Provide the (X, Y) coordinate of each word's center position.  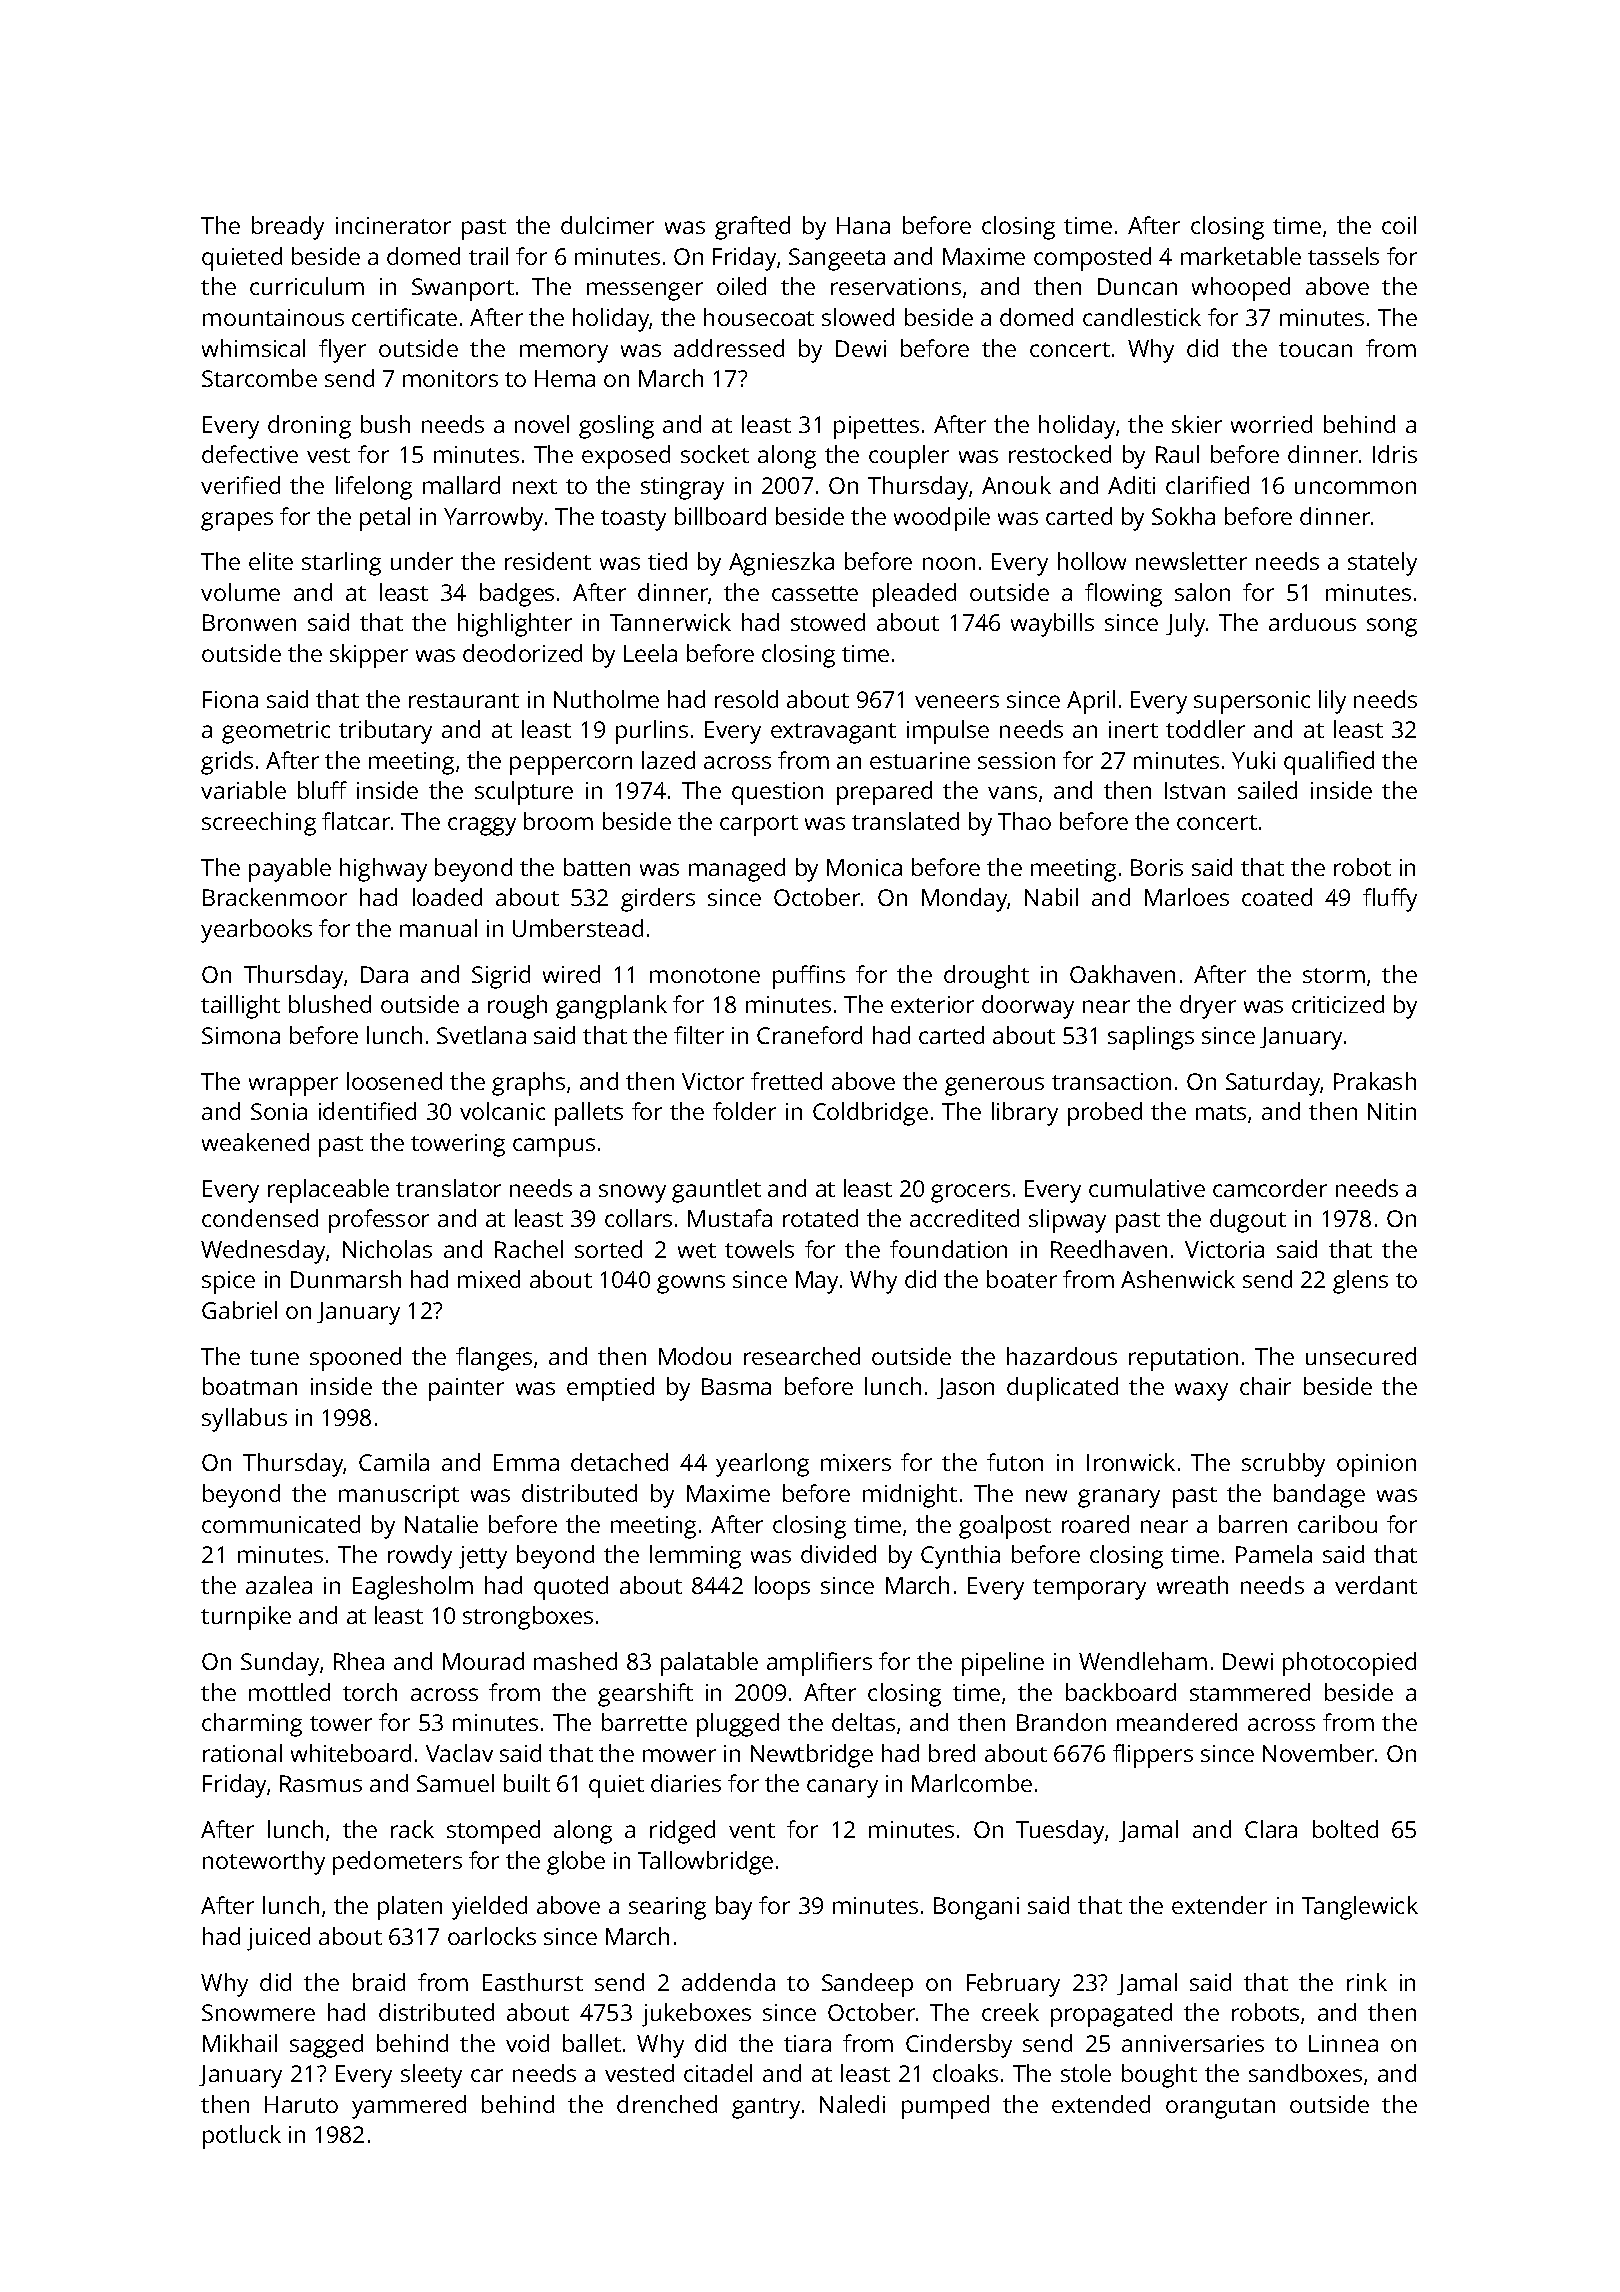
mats (1221, 1112)
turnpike (246, 1618)
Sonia (279, 1111)
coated (1277, 897)
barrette (644, 1722)
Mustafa (730, 1218)
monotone (705, 975)
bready (288, 228)
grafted (752, 228)
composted (1092, 259)
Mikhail (240, 2043)
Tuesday (1060, 1832)
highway (383, 870)
